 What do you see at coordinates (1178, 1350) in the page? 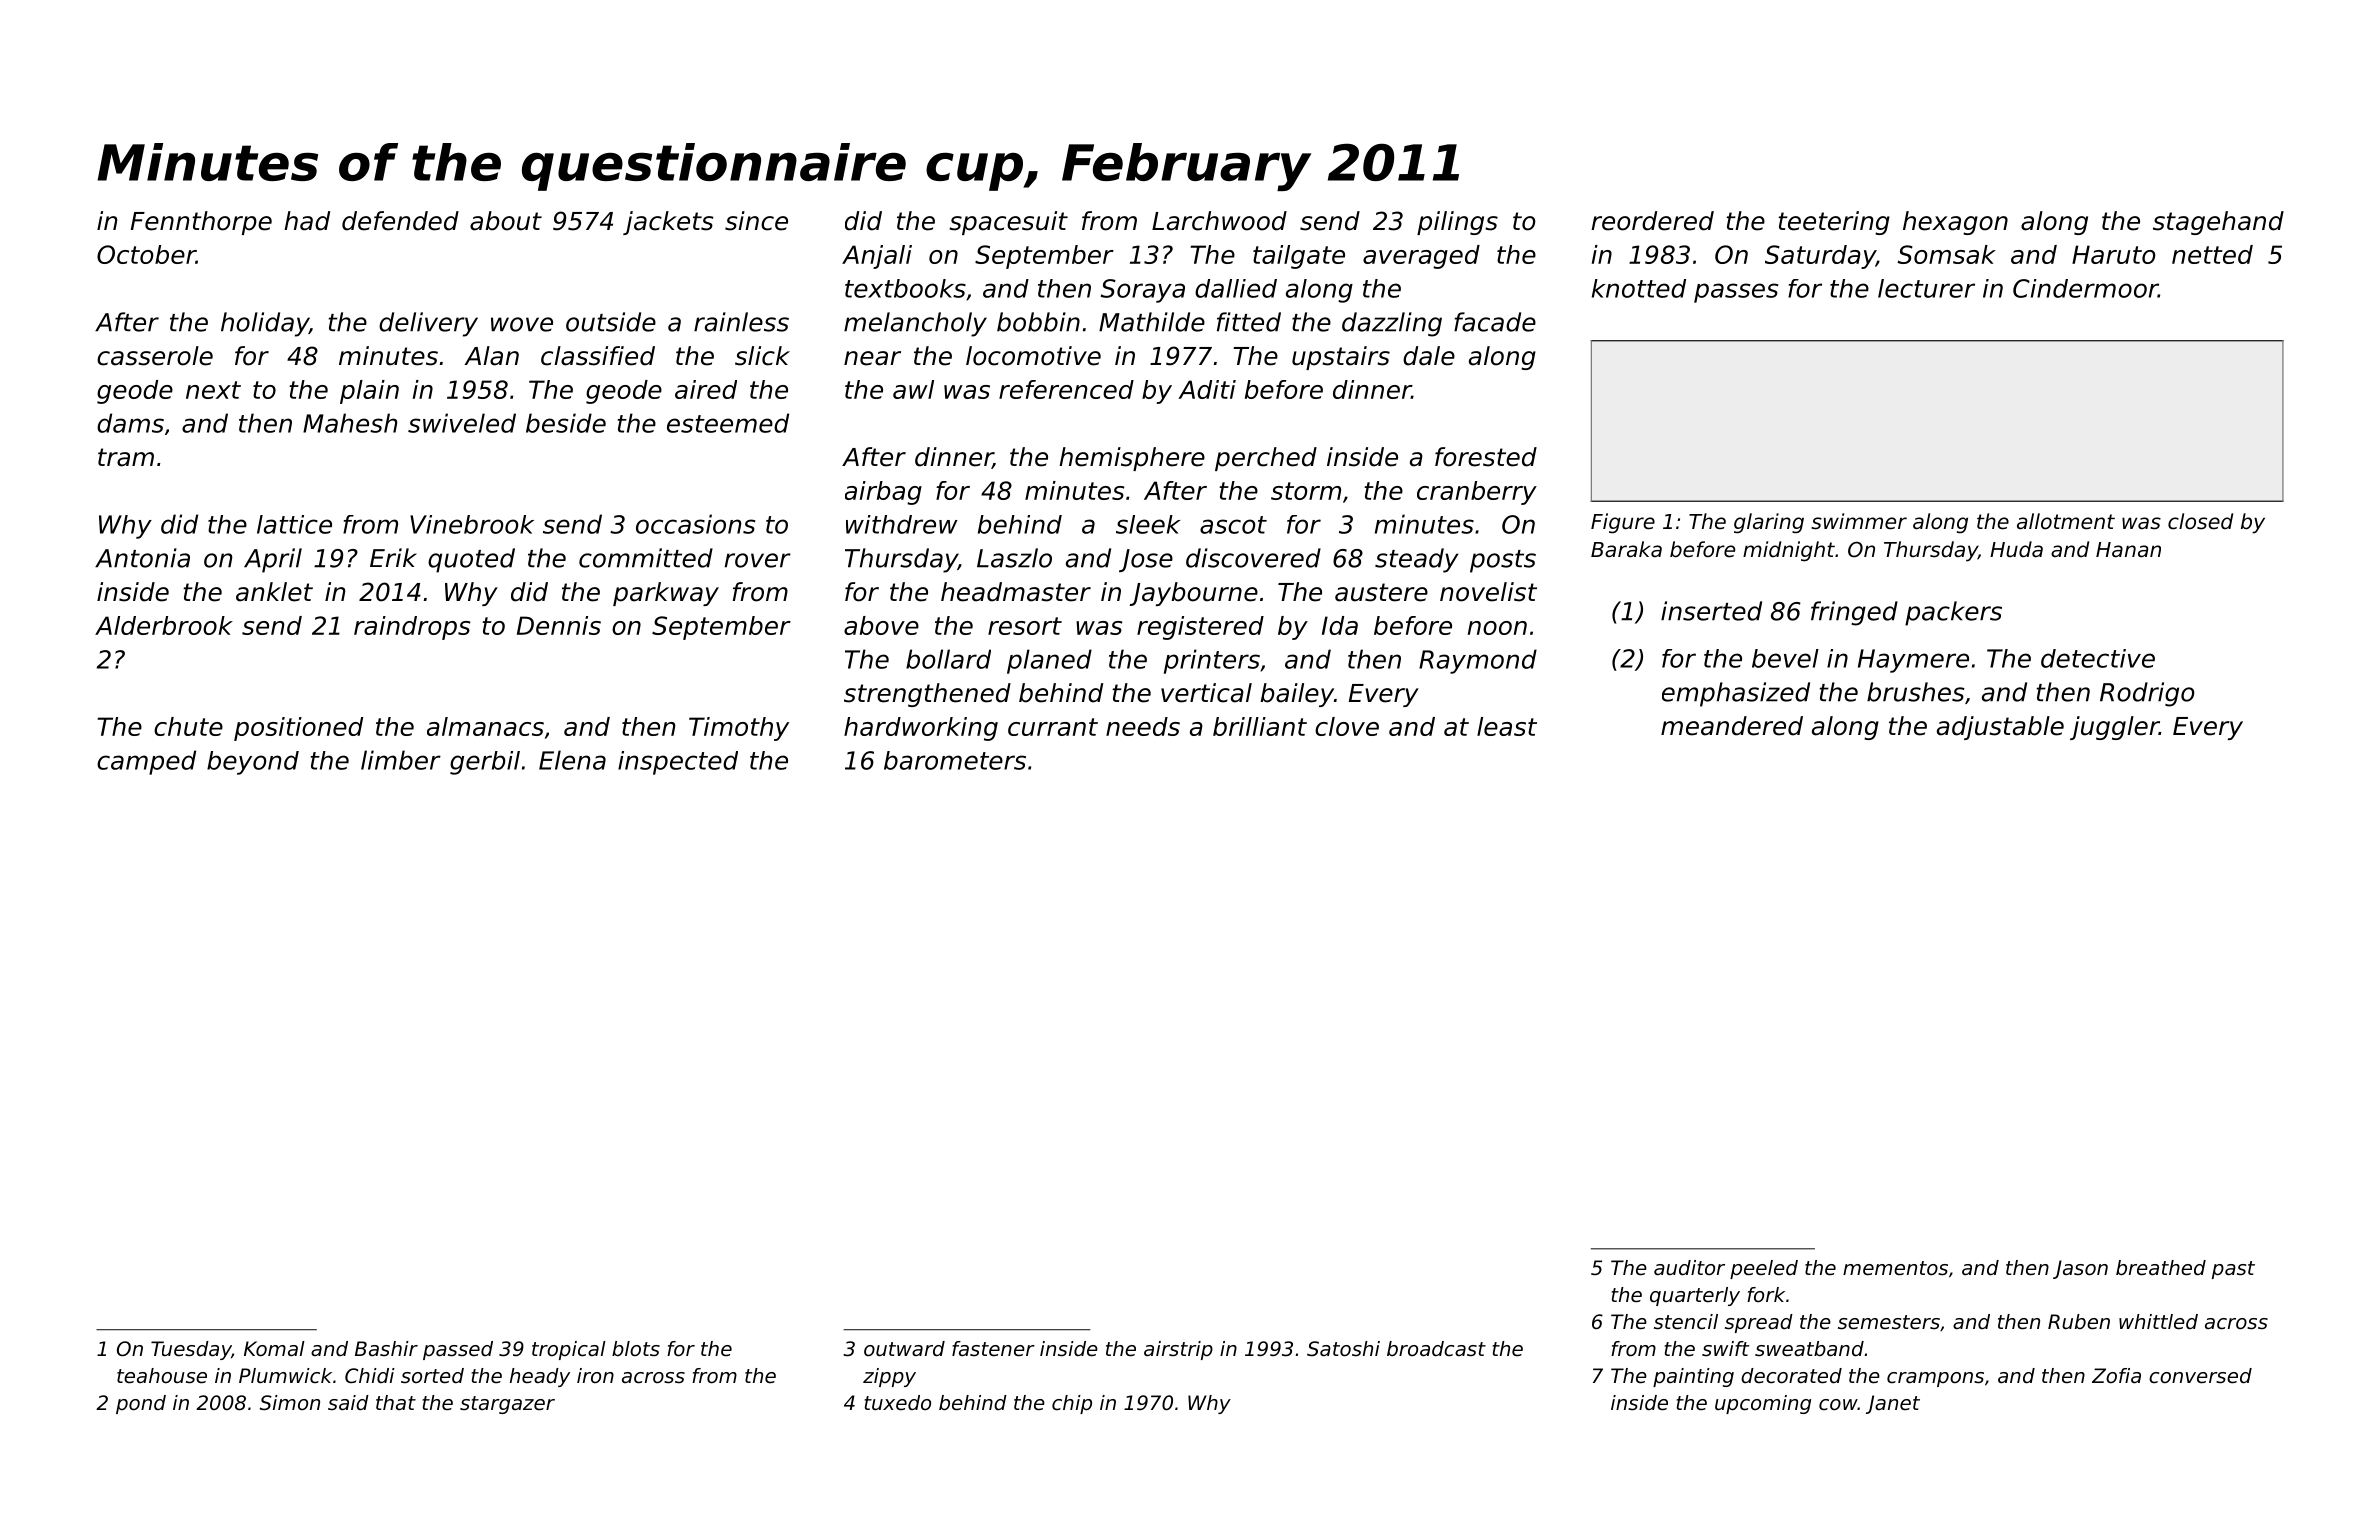
I see `airstrip` at bounding box center [1178, 1350].
